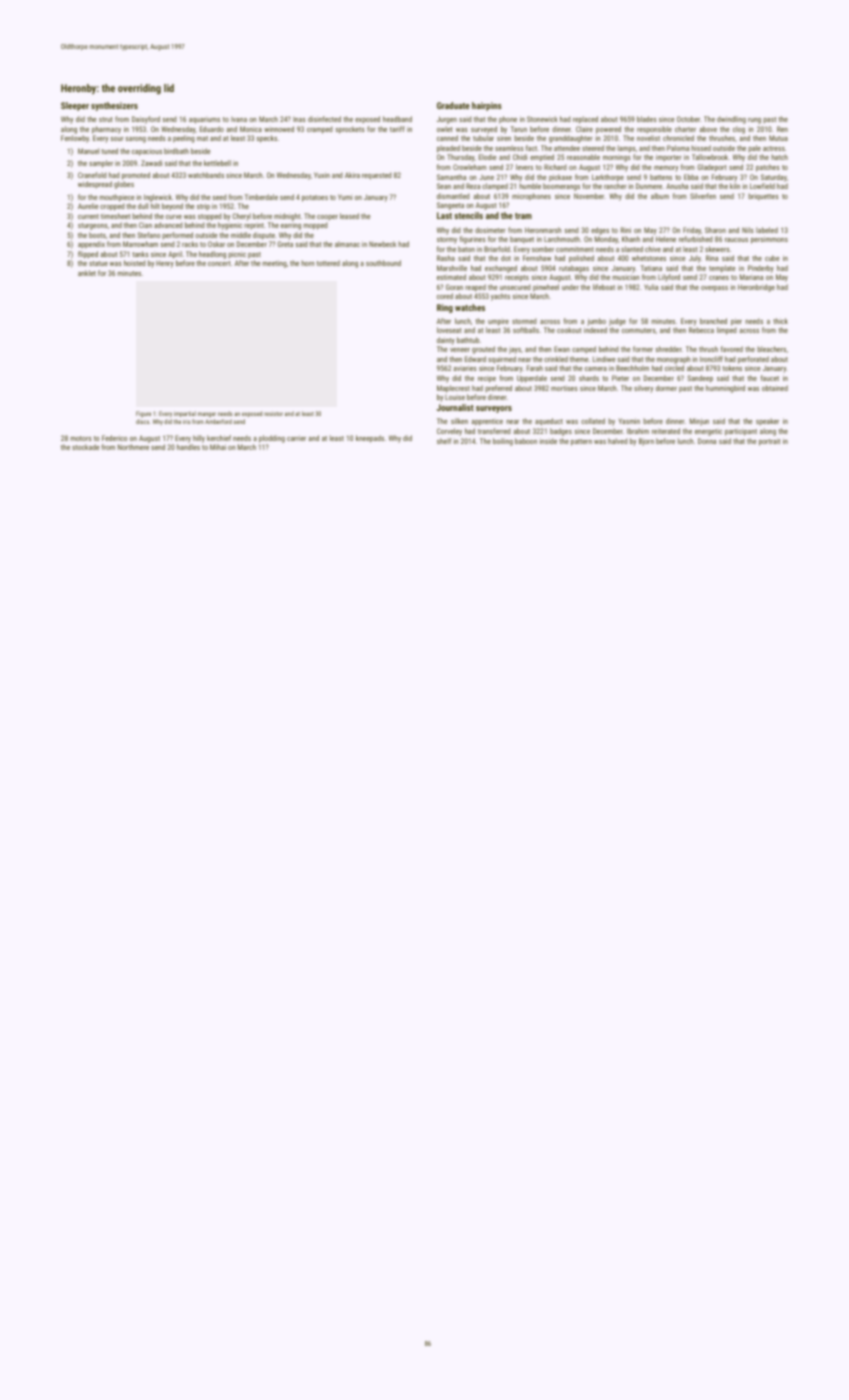 Image resolution: width=849 pixels, height=1400 pixels. Describe the element at coordinates (446, 258) in the screenshot. I see `Rasha` at that location.
